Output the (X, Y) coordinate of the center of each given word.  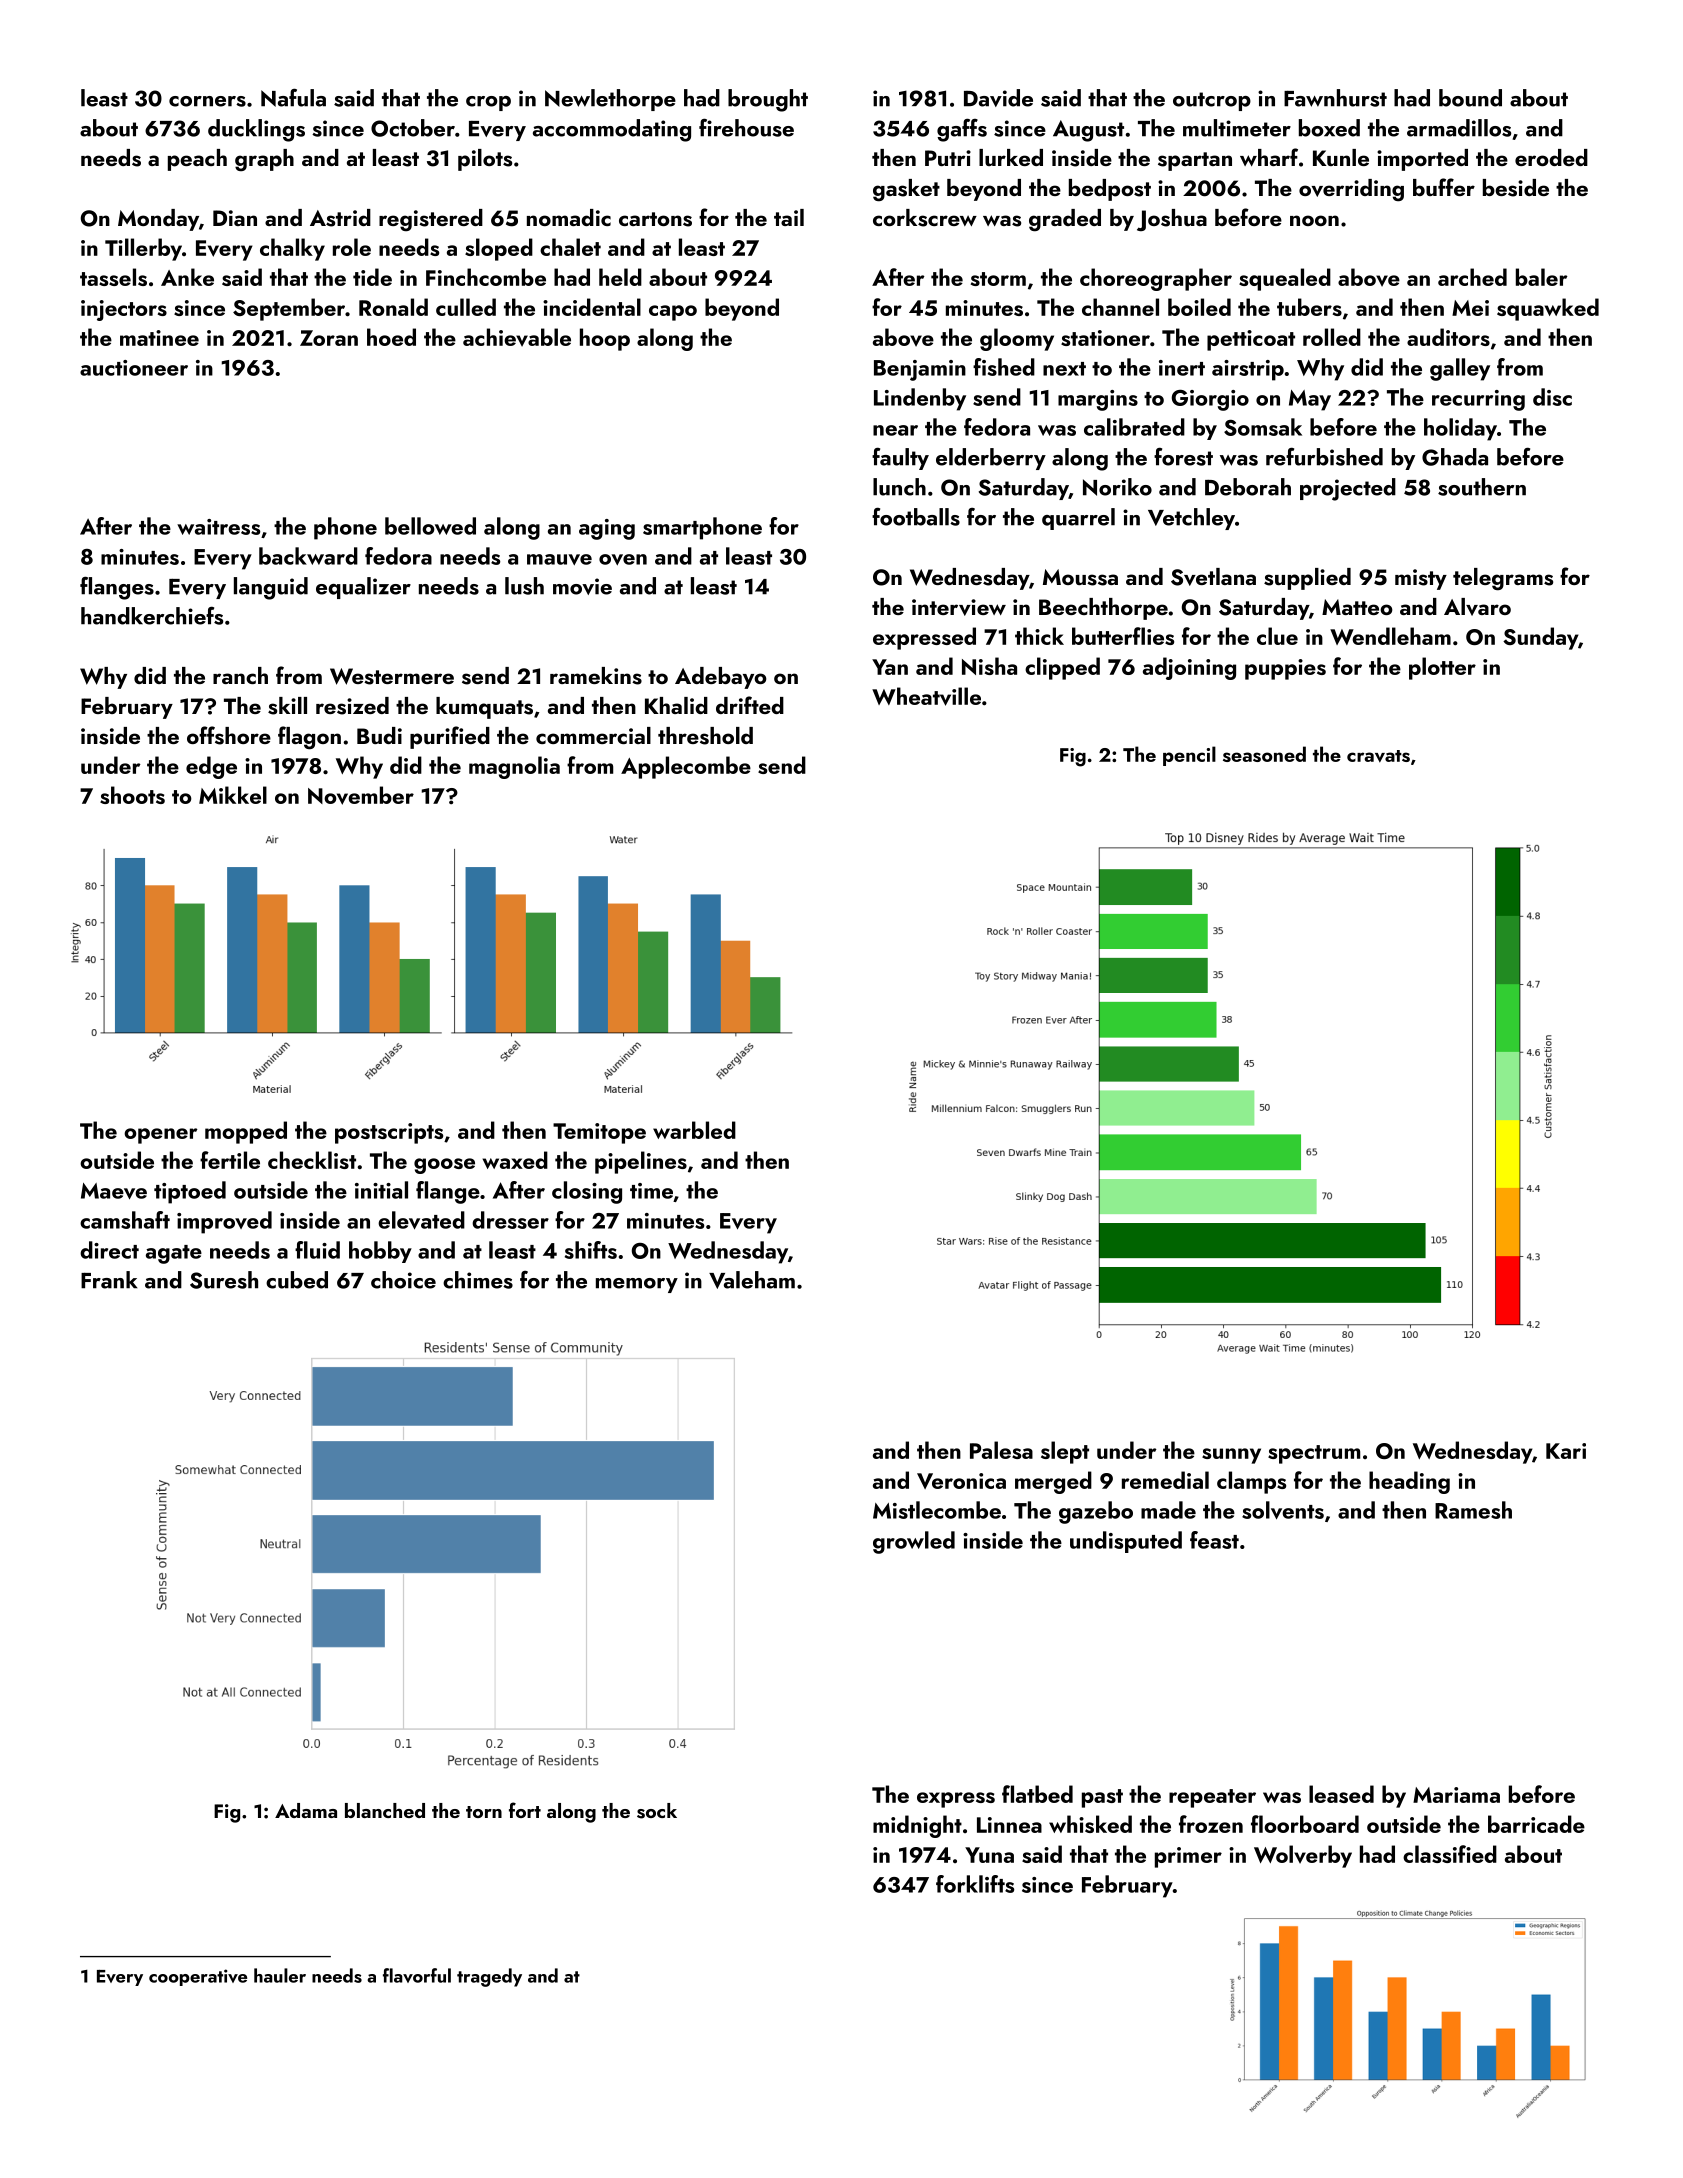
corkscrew (925, 218)
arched (1472, 277)
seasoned (1264, 754)
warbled (694, 1130)
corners (207, 101)
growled (914, 1542)
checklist (312, 1160)
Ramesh (1473, 1510)
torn (484, 1812)
